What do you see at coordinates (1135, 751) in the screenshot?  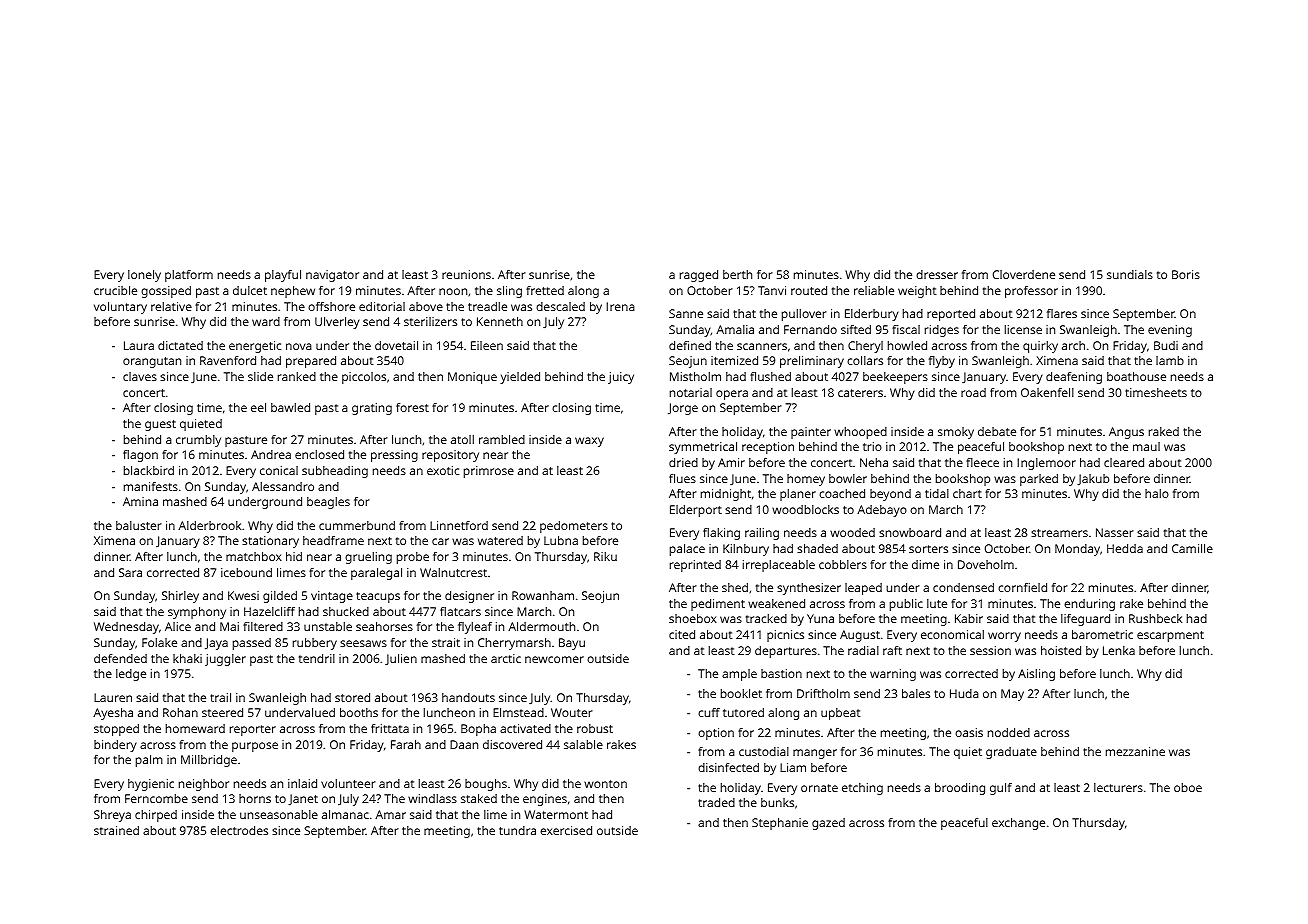 I see `mezzanine` at bounding box center [1135, 751].
